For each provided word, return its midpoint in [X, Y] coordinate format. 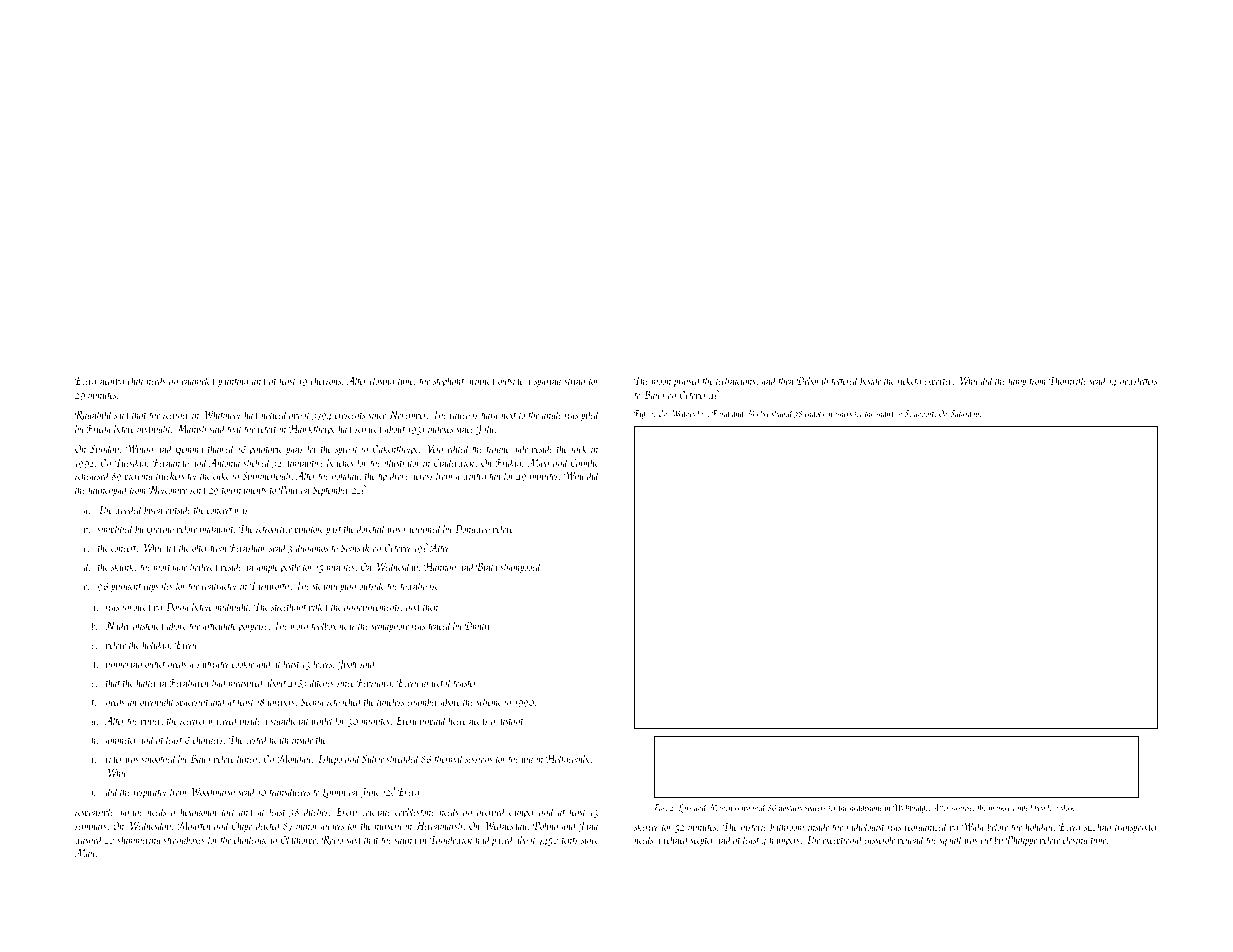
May [84, 854]
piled [590, 415]
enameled [199, 380]
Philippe [1021, 841]
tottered [845, 380]
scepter [702, 842]
